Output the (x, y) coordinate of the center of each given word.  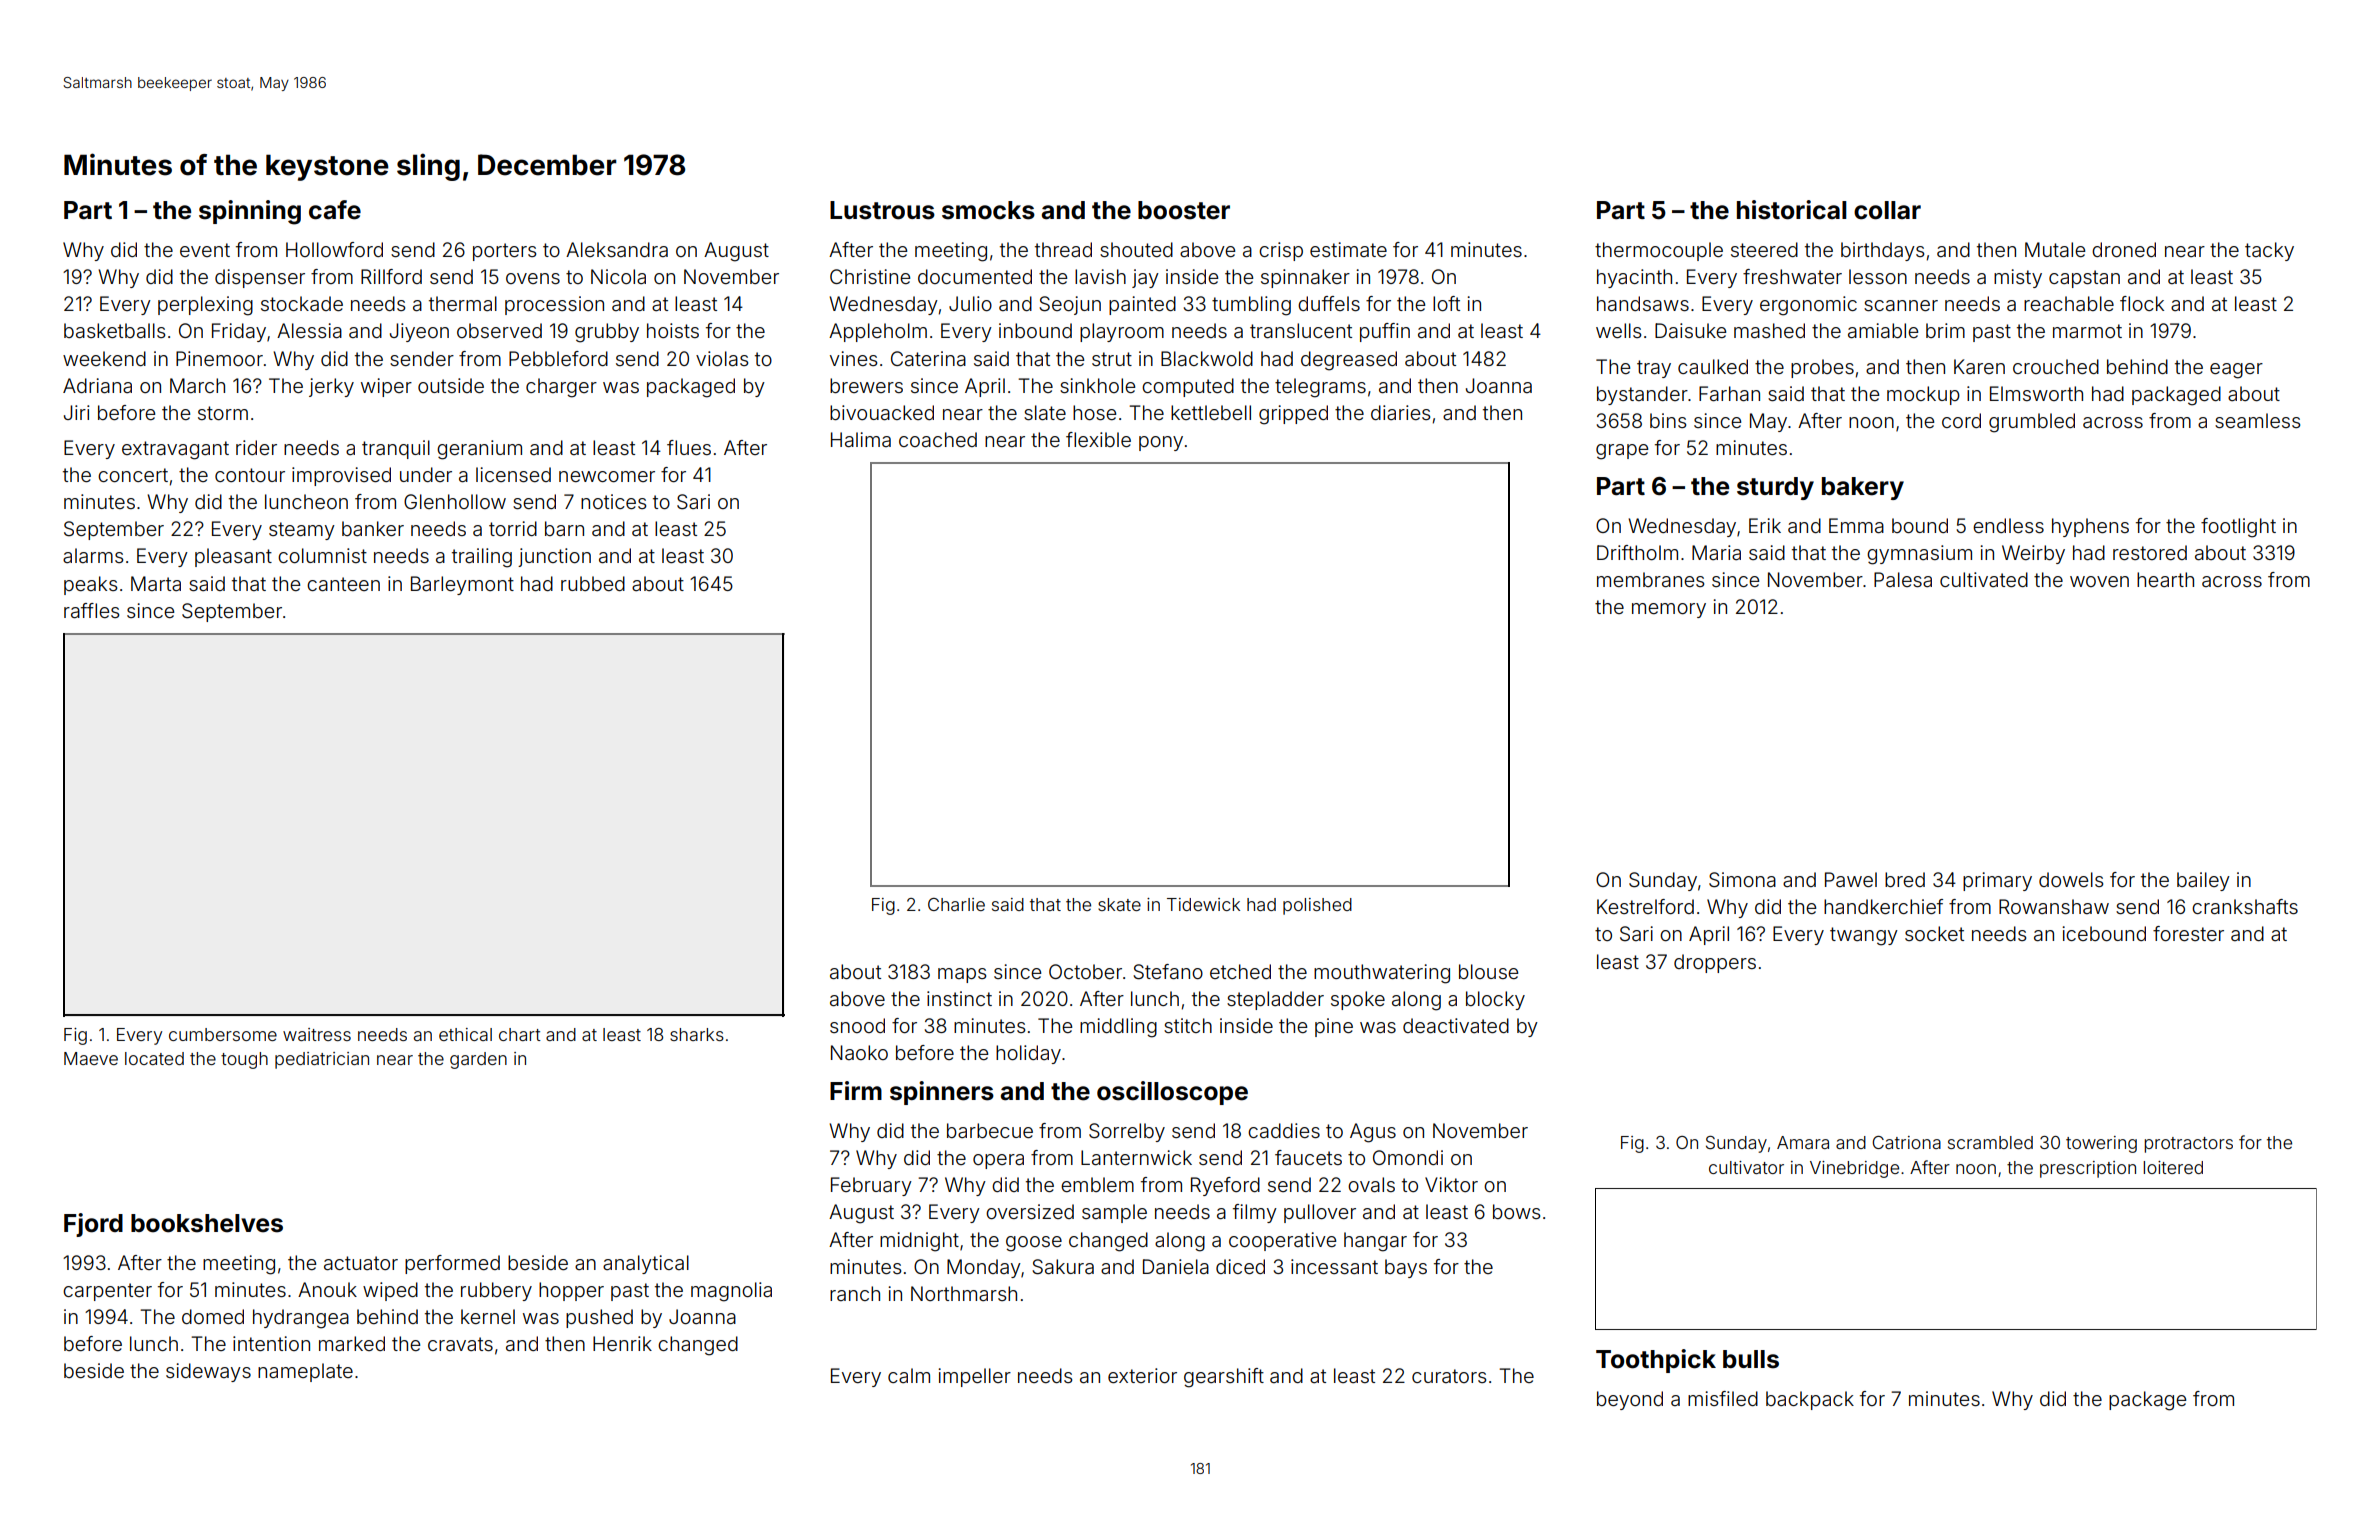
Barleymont (462, 585)
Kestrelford (1645, 906)
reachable (2069, 303)
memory (1669, 610)
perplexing (205, 306)
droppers (1715, 963)
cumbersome (223, 1034)
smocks (988, 210)
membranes (1650, 579)
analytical (646, 1264)
